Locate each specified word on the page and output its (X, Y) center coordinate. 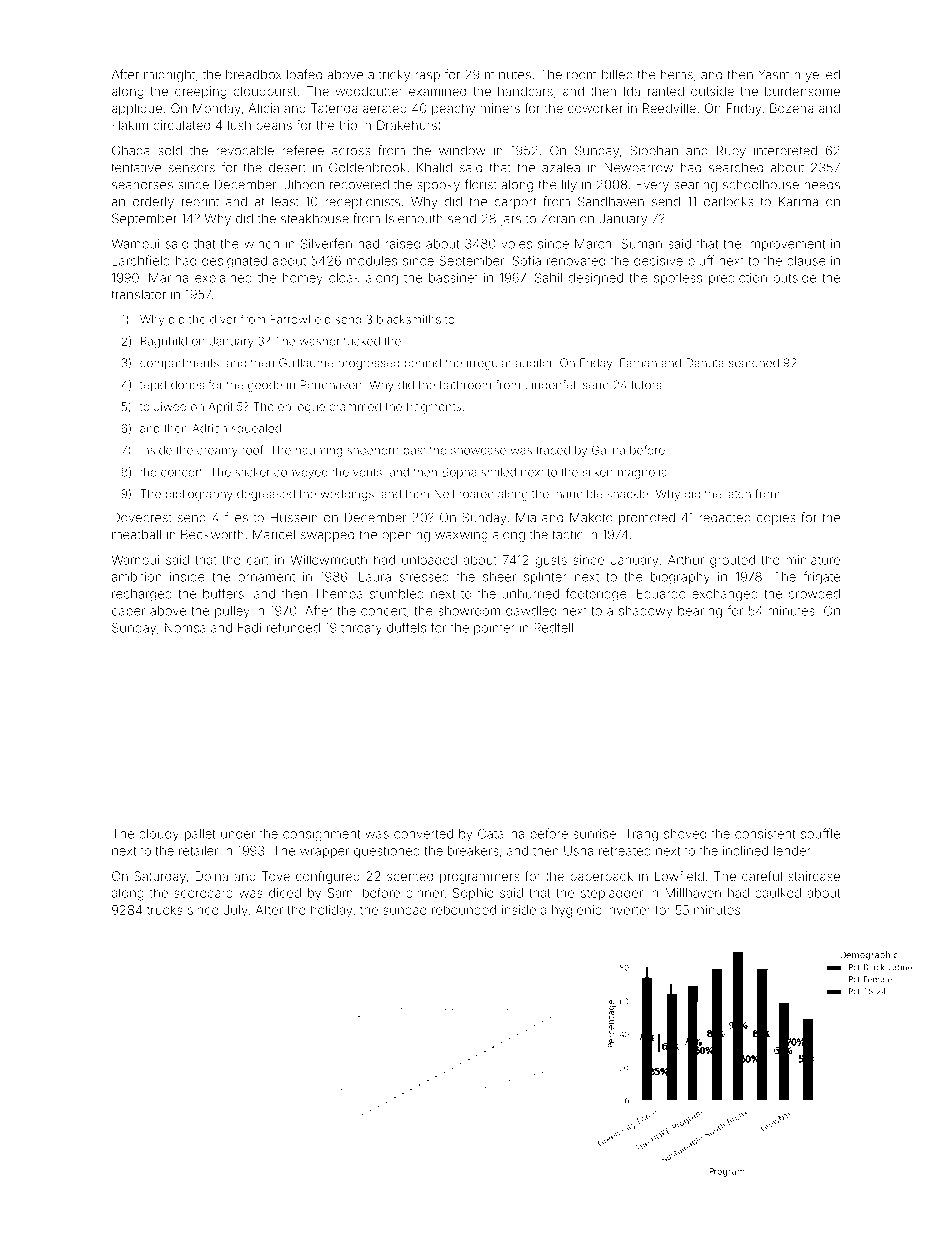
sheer (499, 577)
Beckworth (212, 534)
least (285, 202)
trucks (165, 910)
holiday (331, 911)
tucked (362, 341)
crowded (814, 594)
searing (695, 187)
